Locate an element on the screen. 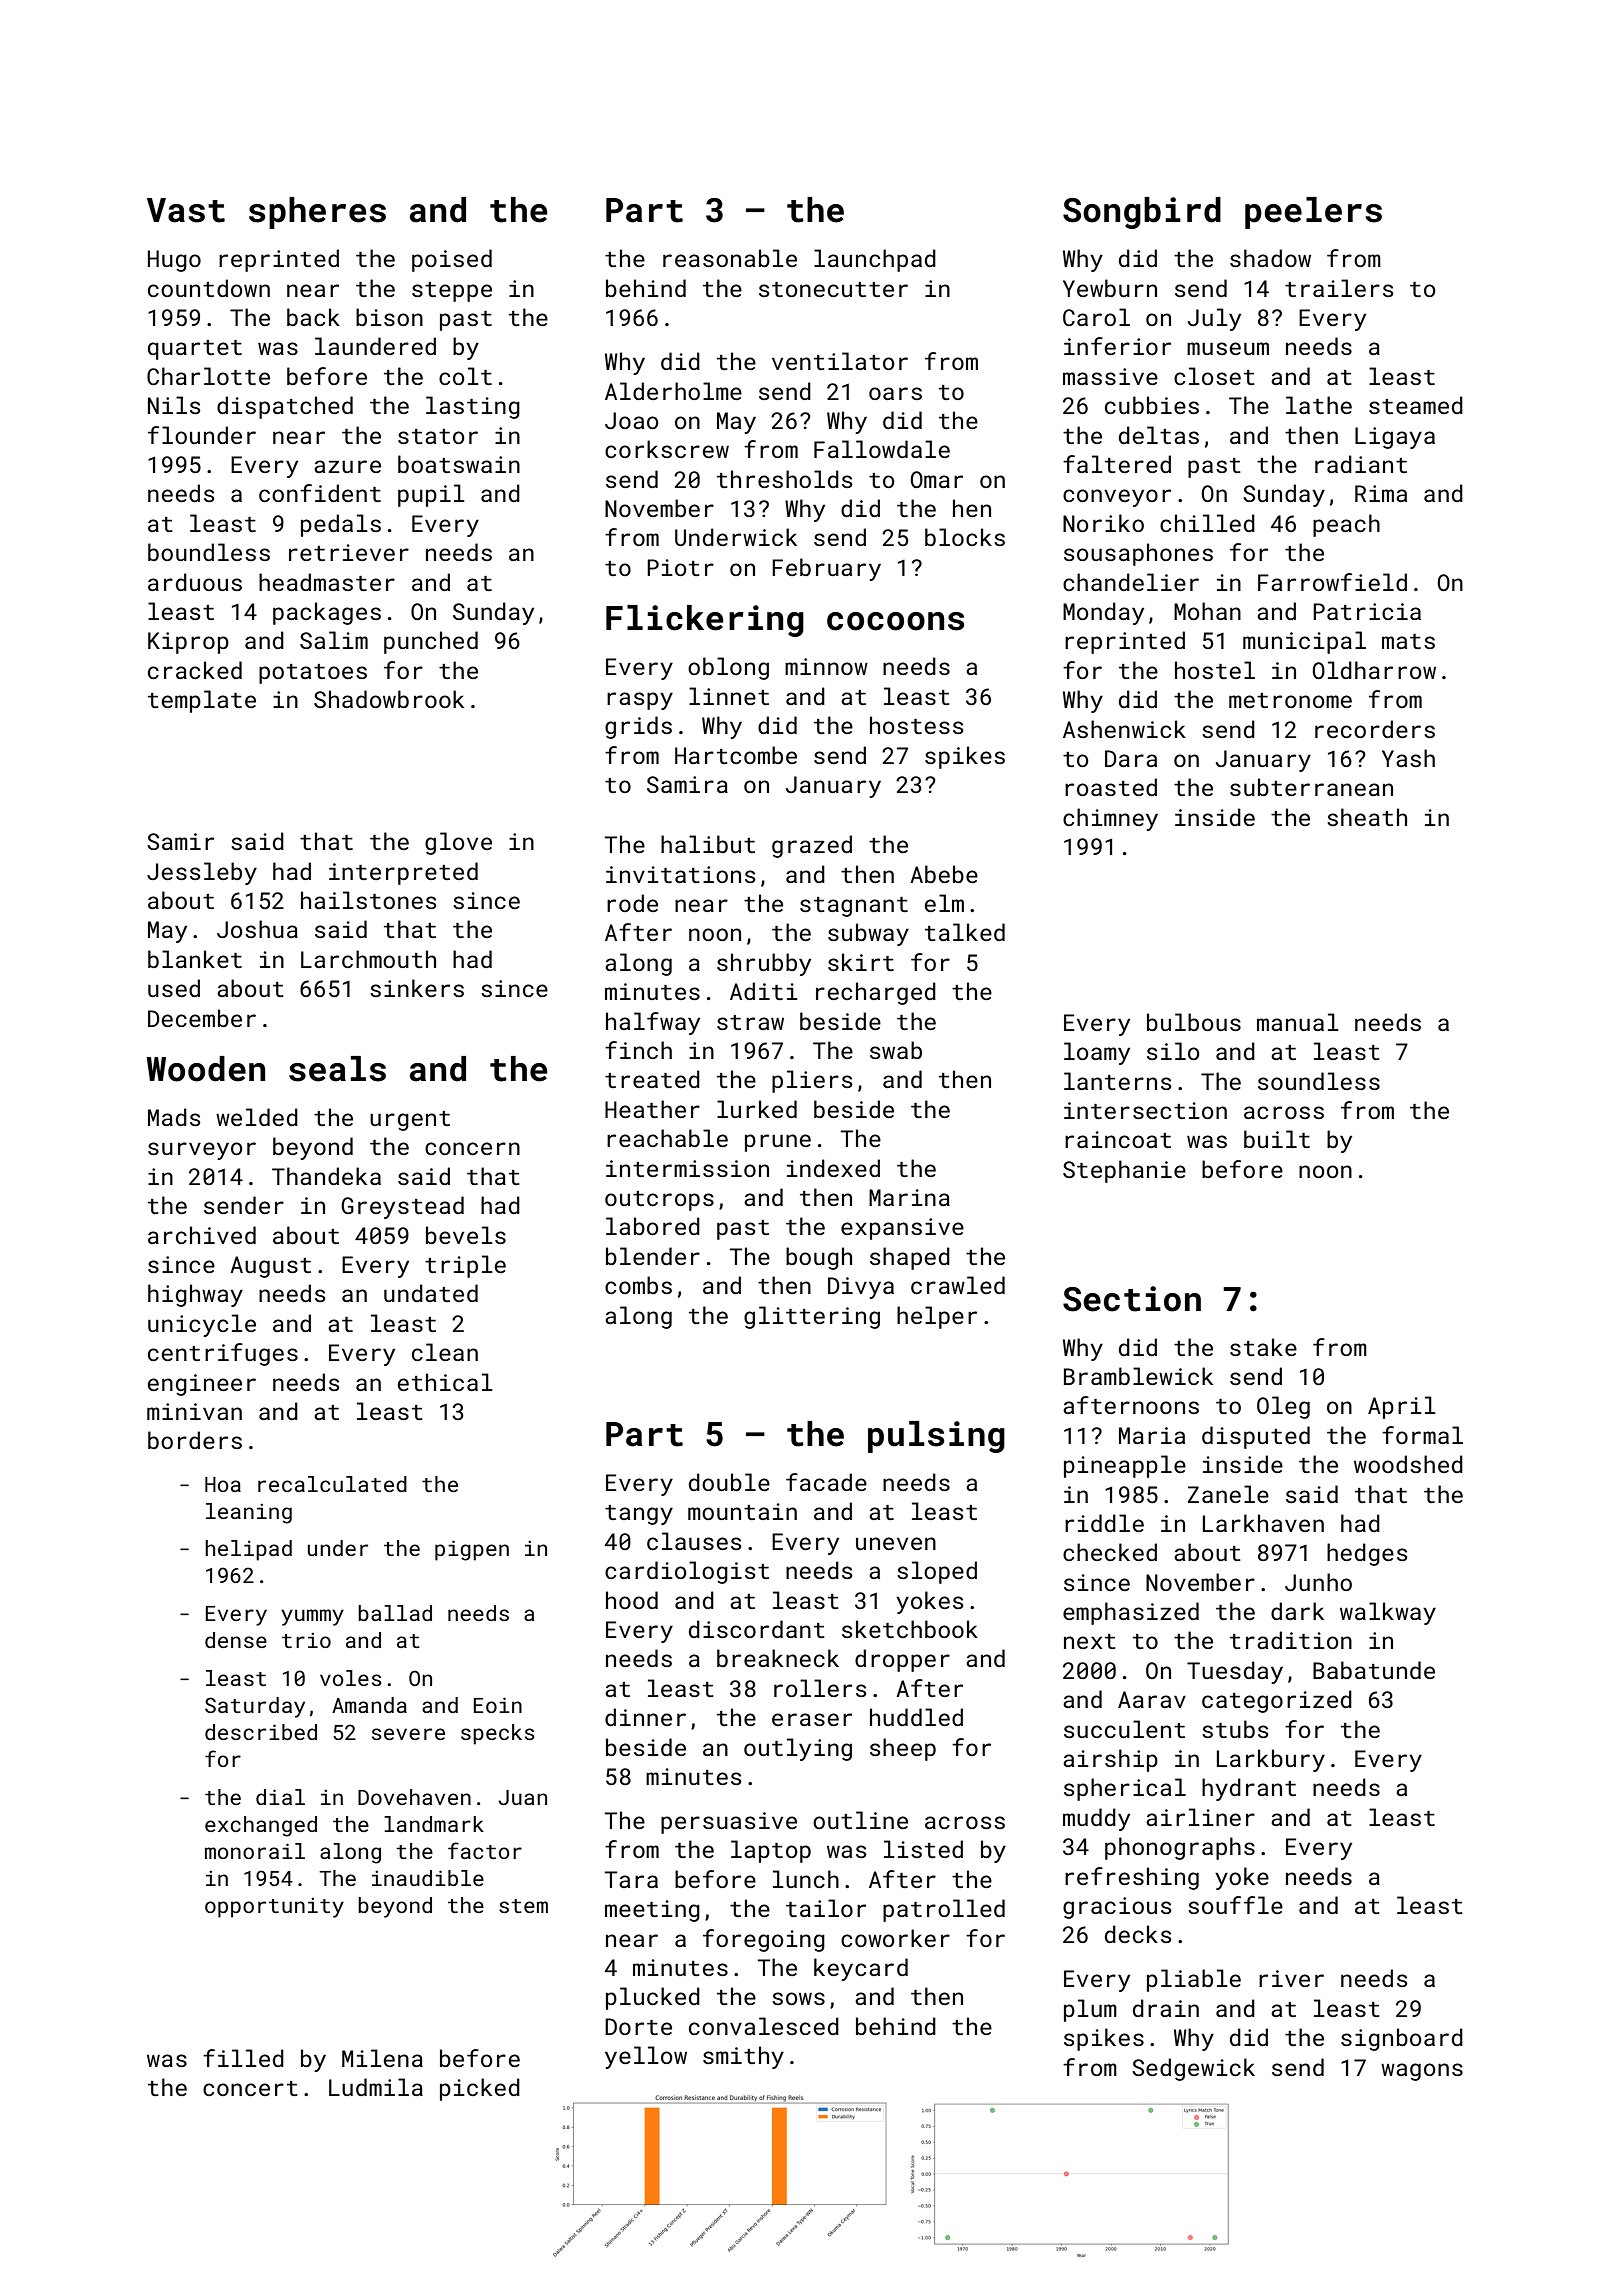 This screenshot has height=2292, width=1620. Larchmouth is located at coordinates (368, 959).
